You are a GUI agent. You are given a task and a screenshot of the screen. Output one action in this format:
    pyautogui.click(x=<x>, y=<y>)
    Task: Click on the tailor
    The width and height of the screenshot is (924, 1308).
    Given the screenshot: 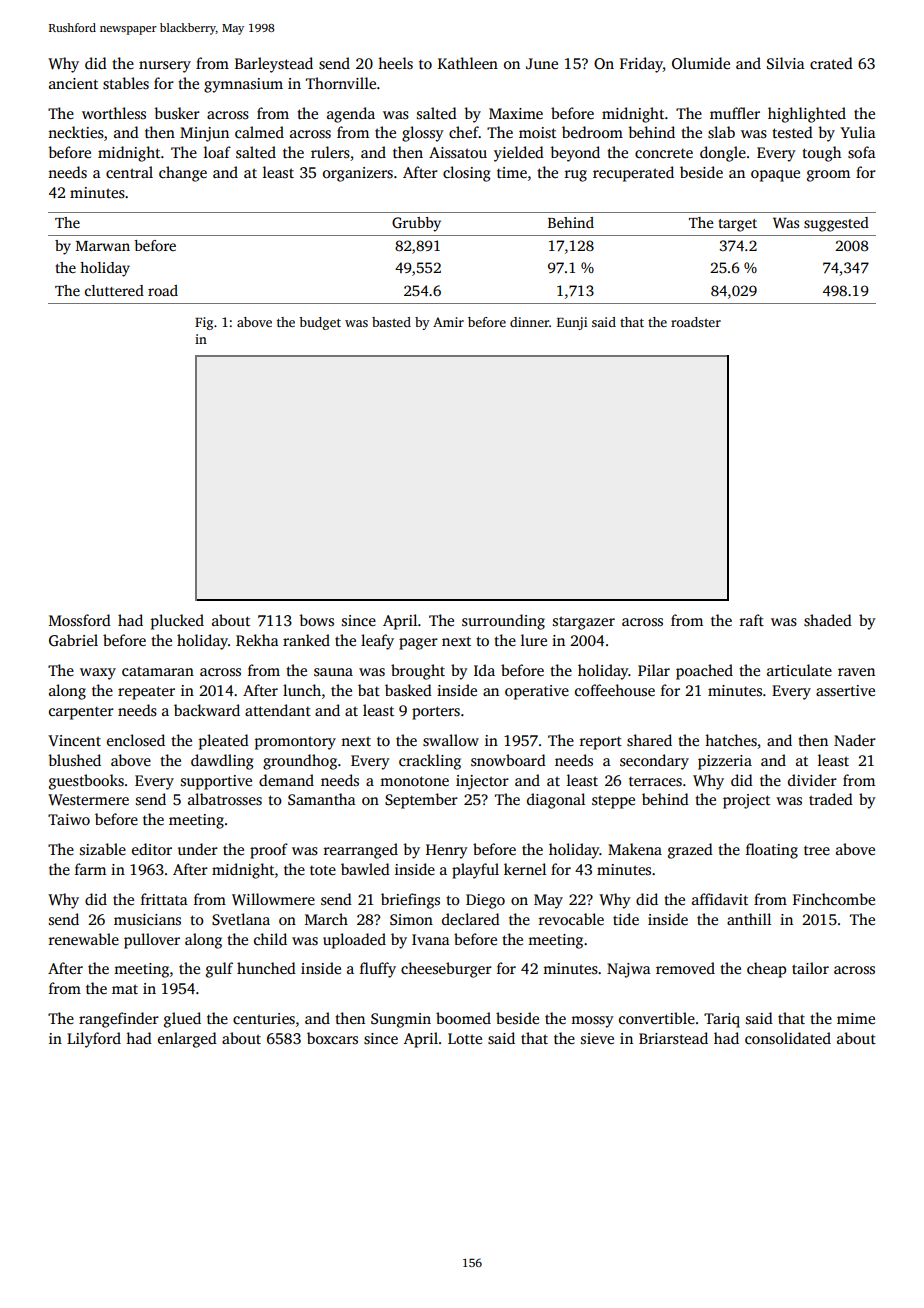 What is the action you would take?
    pyautogui.click(x=810, y=968)
